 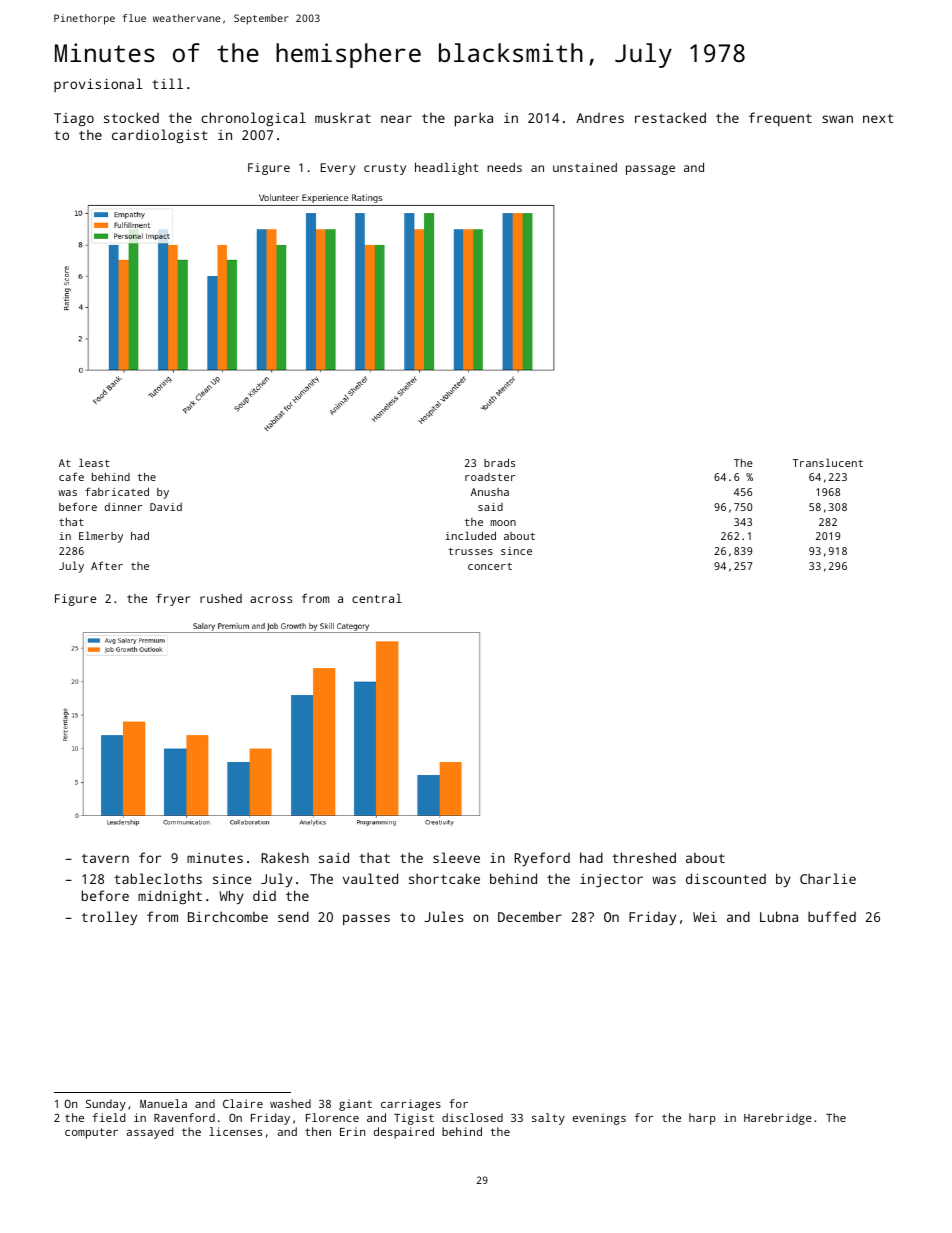 What do you see at coordinates (878, 118) in the screenshot?
I see `next` at bounding box center [878, 118].
